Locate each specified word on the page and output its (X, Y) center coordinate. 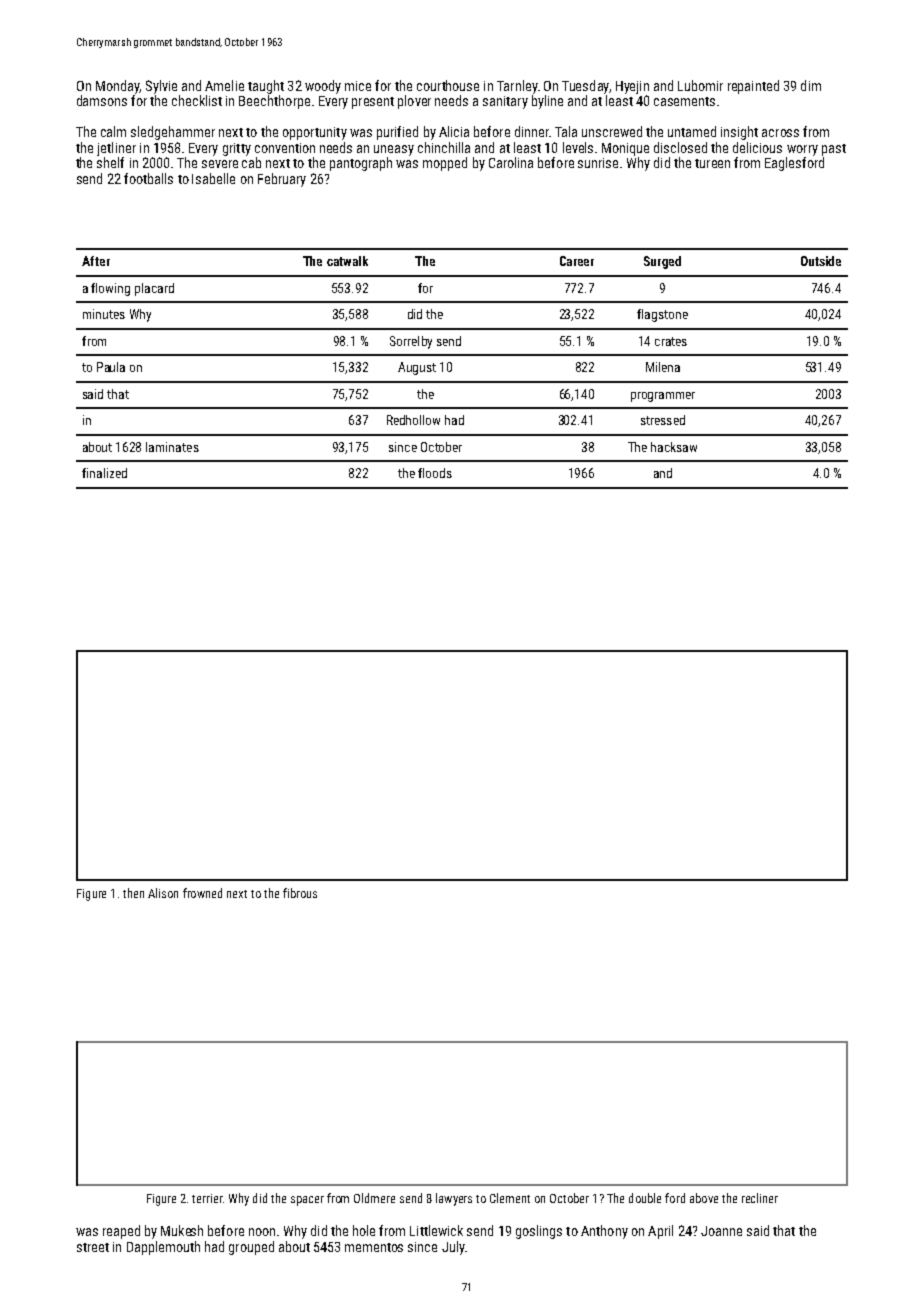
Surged (662, 262)
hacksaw (674, 447)
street (93, 1247)
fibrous (300, 893)
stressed (663, 420)
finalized (104, 473)
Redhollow (413, 420)
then (133, 893)
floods (435, 473)
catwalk (347, 261)
